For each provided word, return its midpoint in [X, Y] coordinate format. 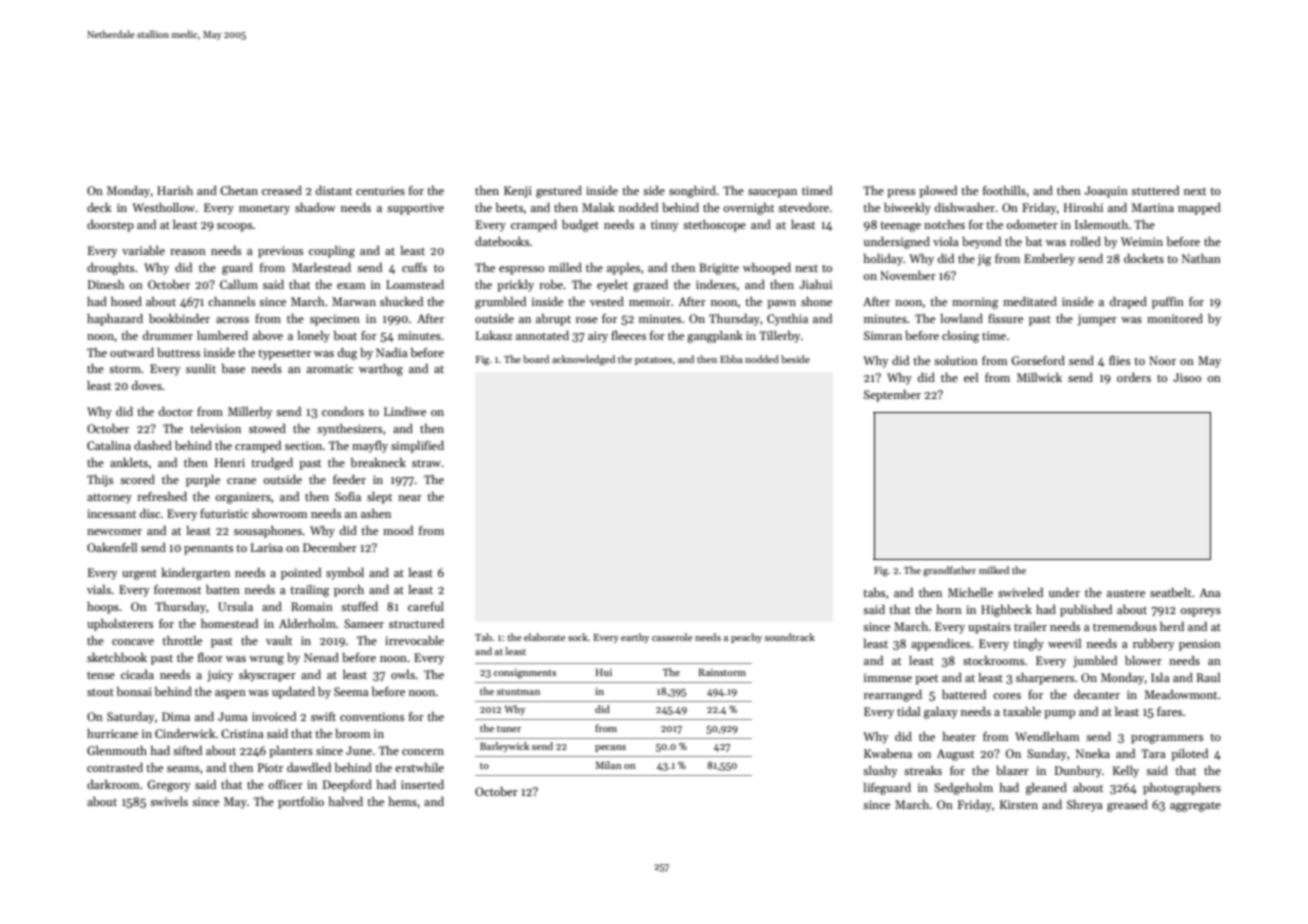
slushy [880, 772]
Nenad [321, 657]
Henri [230, 462]
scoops [234, 227]
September [892, 396]
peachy [746, 638]
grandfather [949, 571]
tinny [664, 226]
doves [147, 385]
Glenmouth [117, 750]
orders [1134, 377]
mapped [1199, 209]
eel [971, 377]
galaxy [941, 713]
